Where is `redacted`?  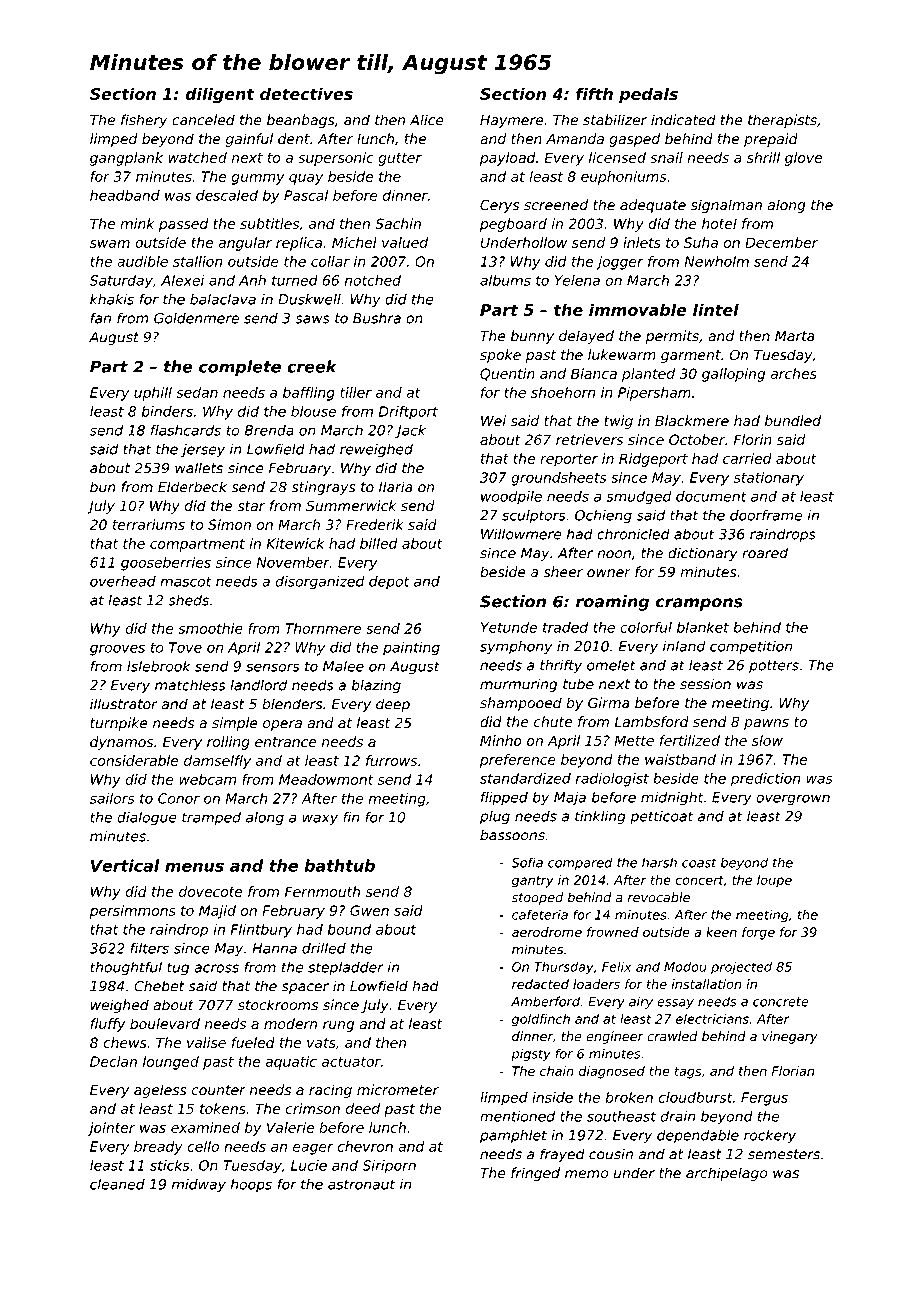
redacted is located at coordinates (540, 984).
